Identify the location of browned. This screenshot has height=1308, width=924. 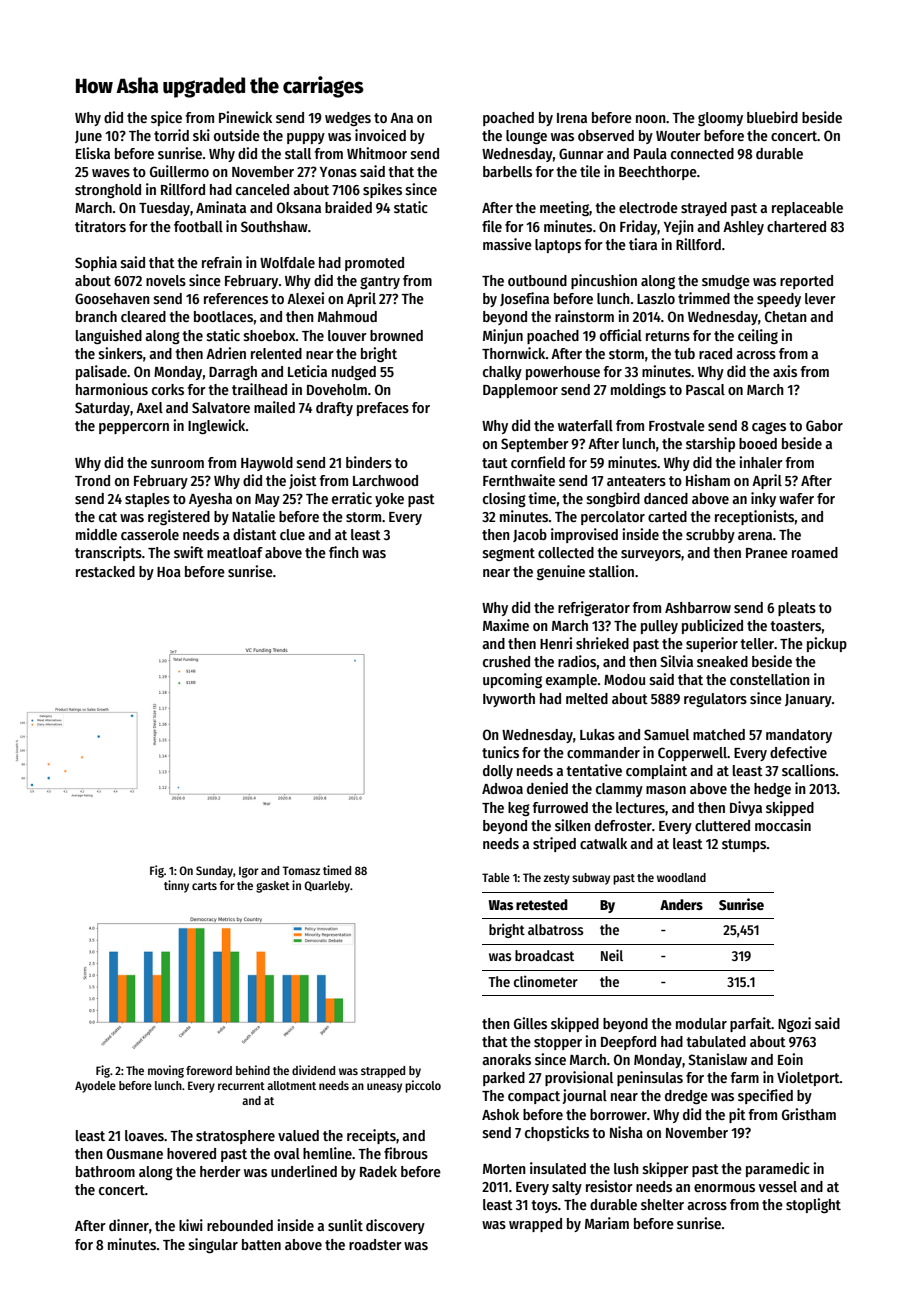
(396, 335).
